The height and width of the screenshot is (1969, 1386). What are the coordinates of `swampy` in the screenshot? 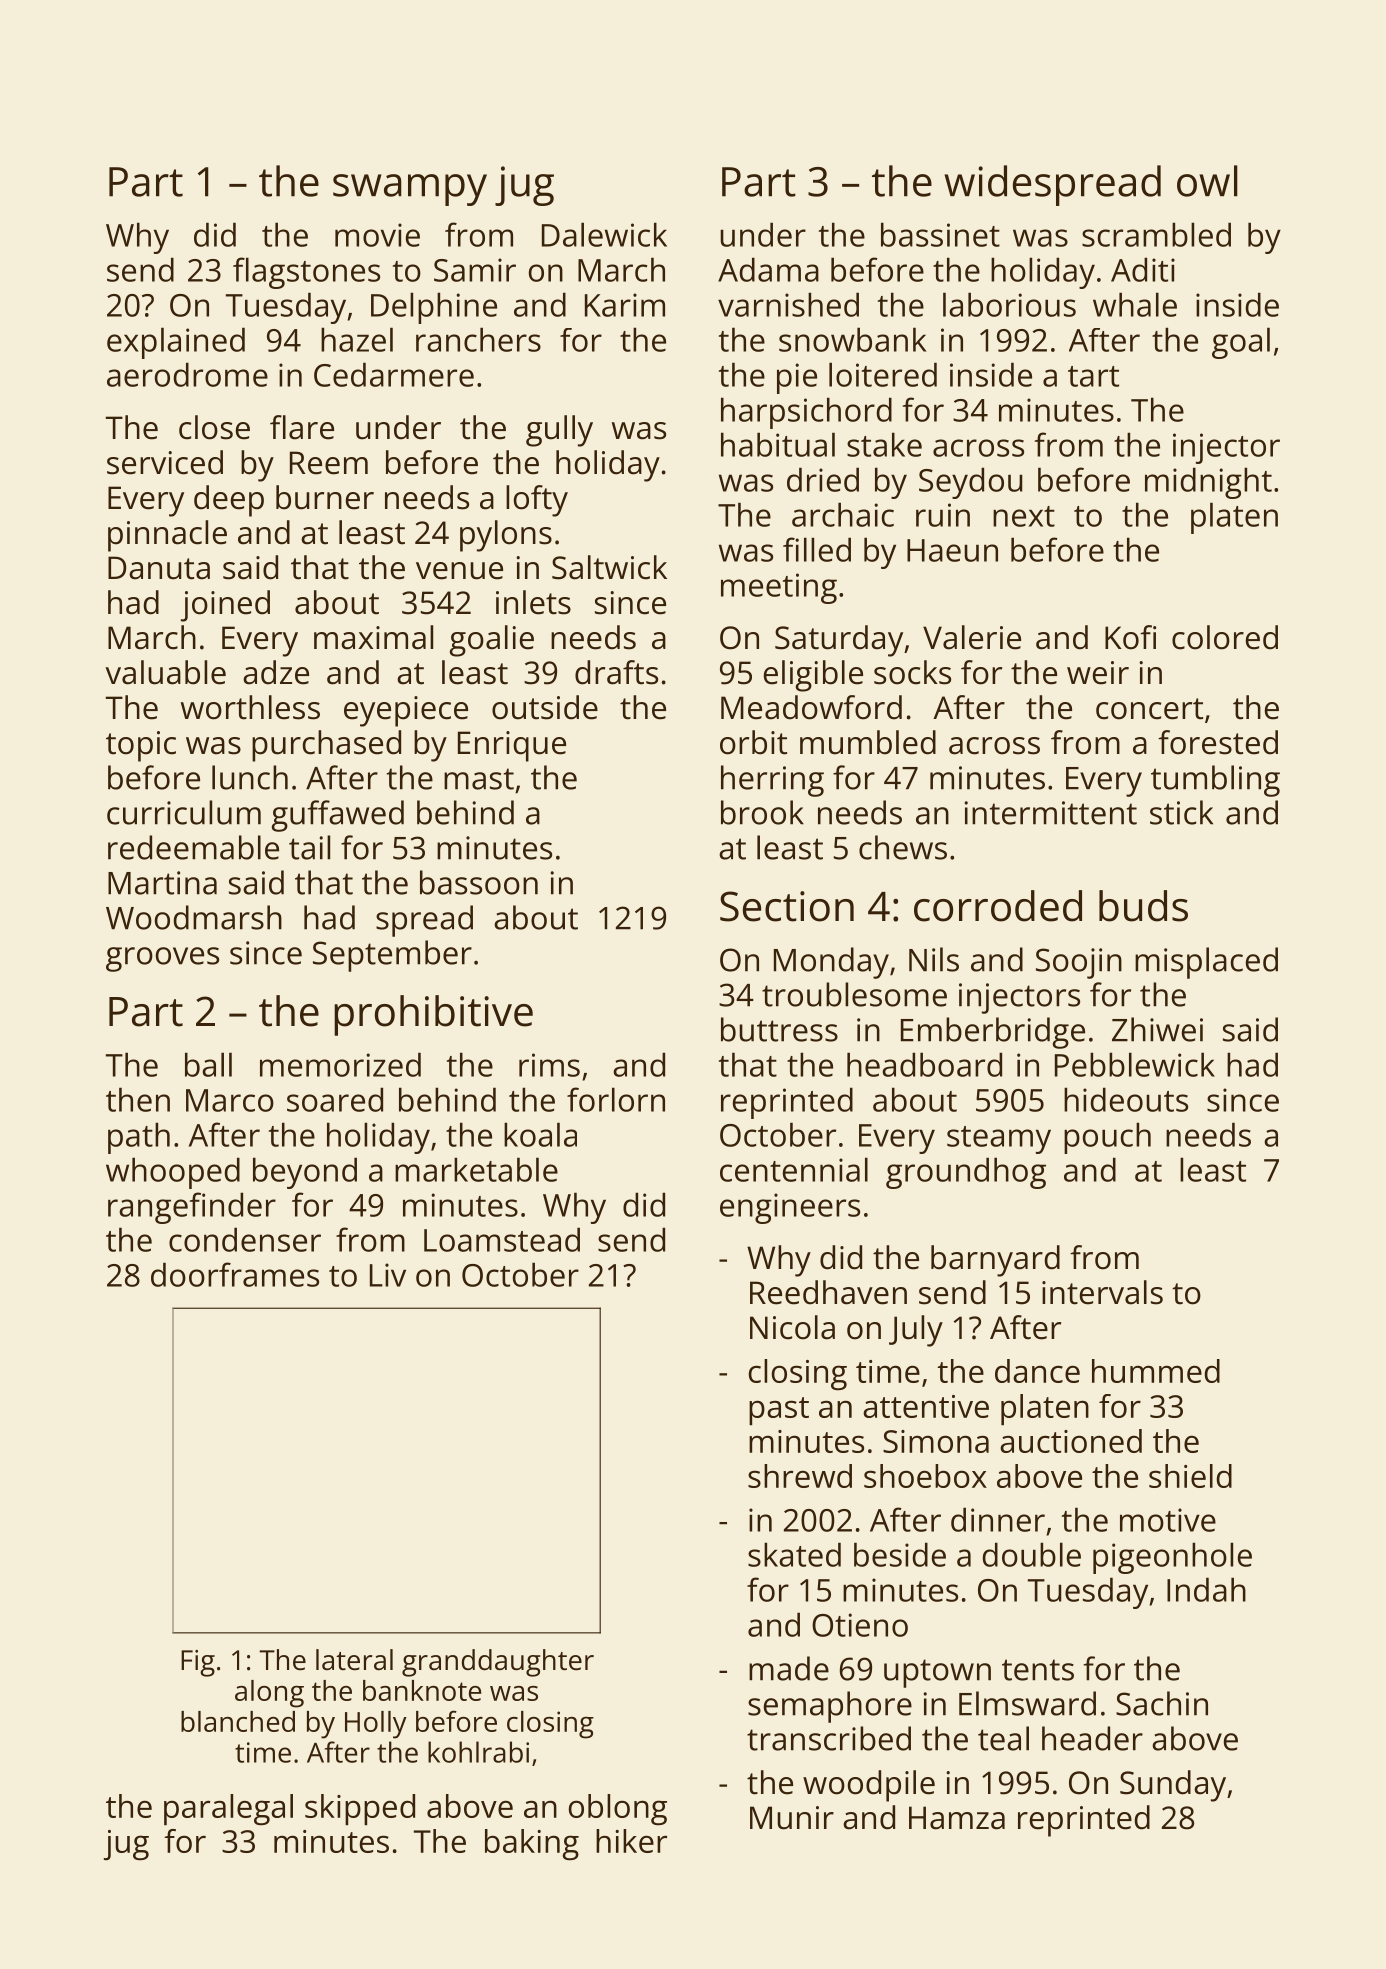 It's located at (410, 190).
